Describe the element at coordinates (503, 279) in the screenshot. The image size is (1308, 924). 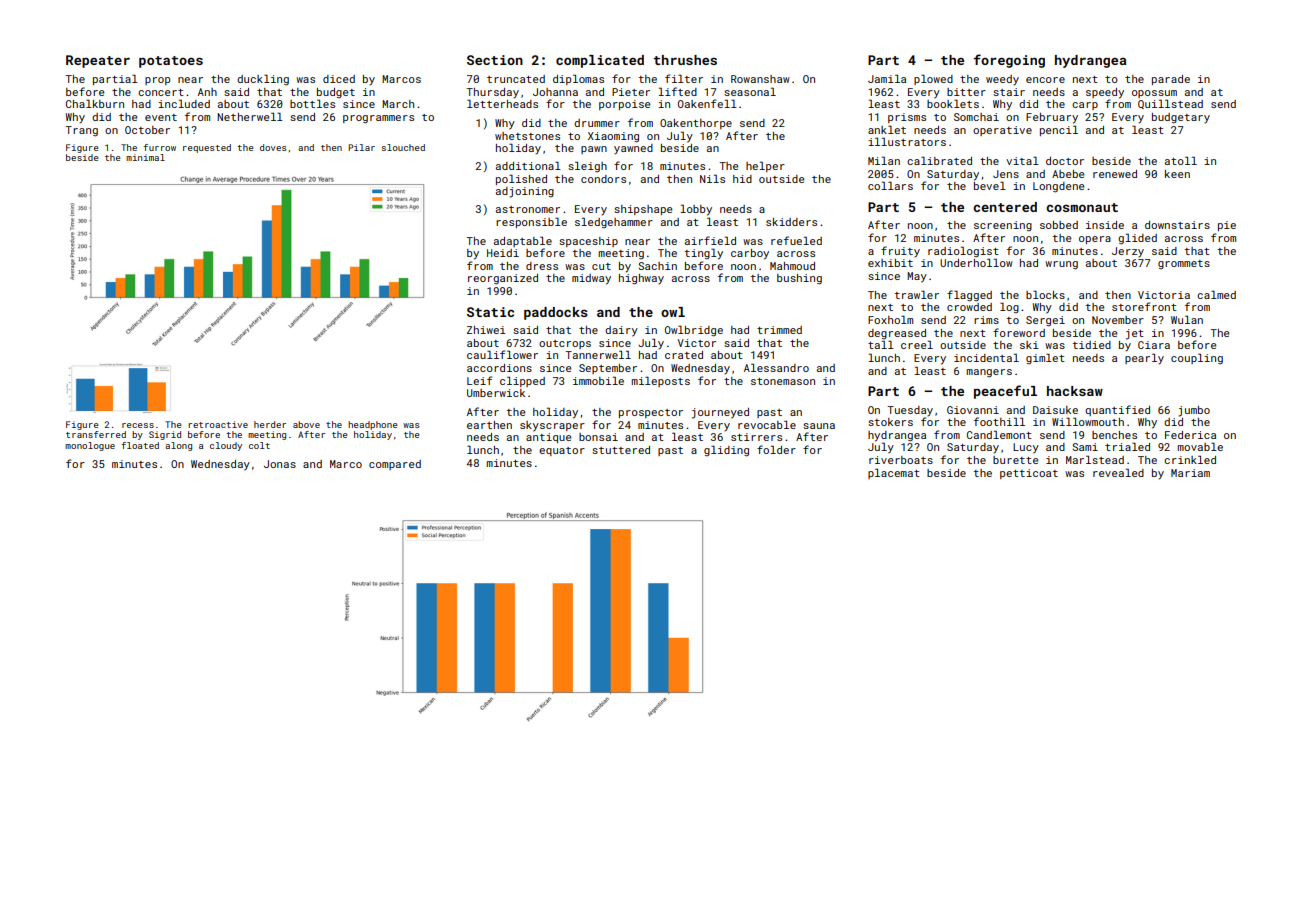
I see `reorganized` at that location.
